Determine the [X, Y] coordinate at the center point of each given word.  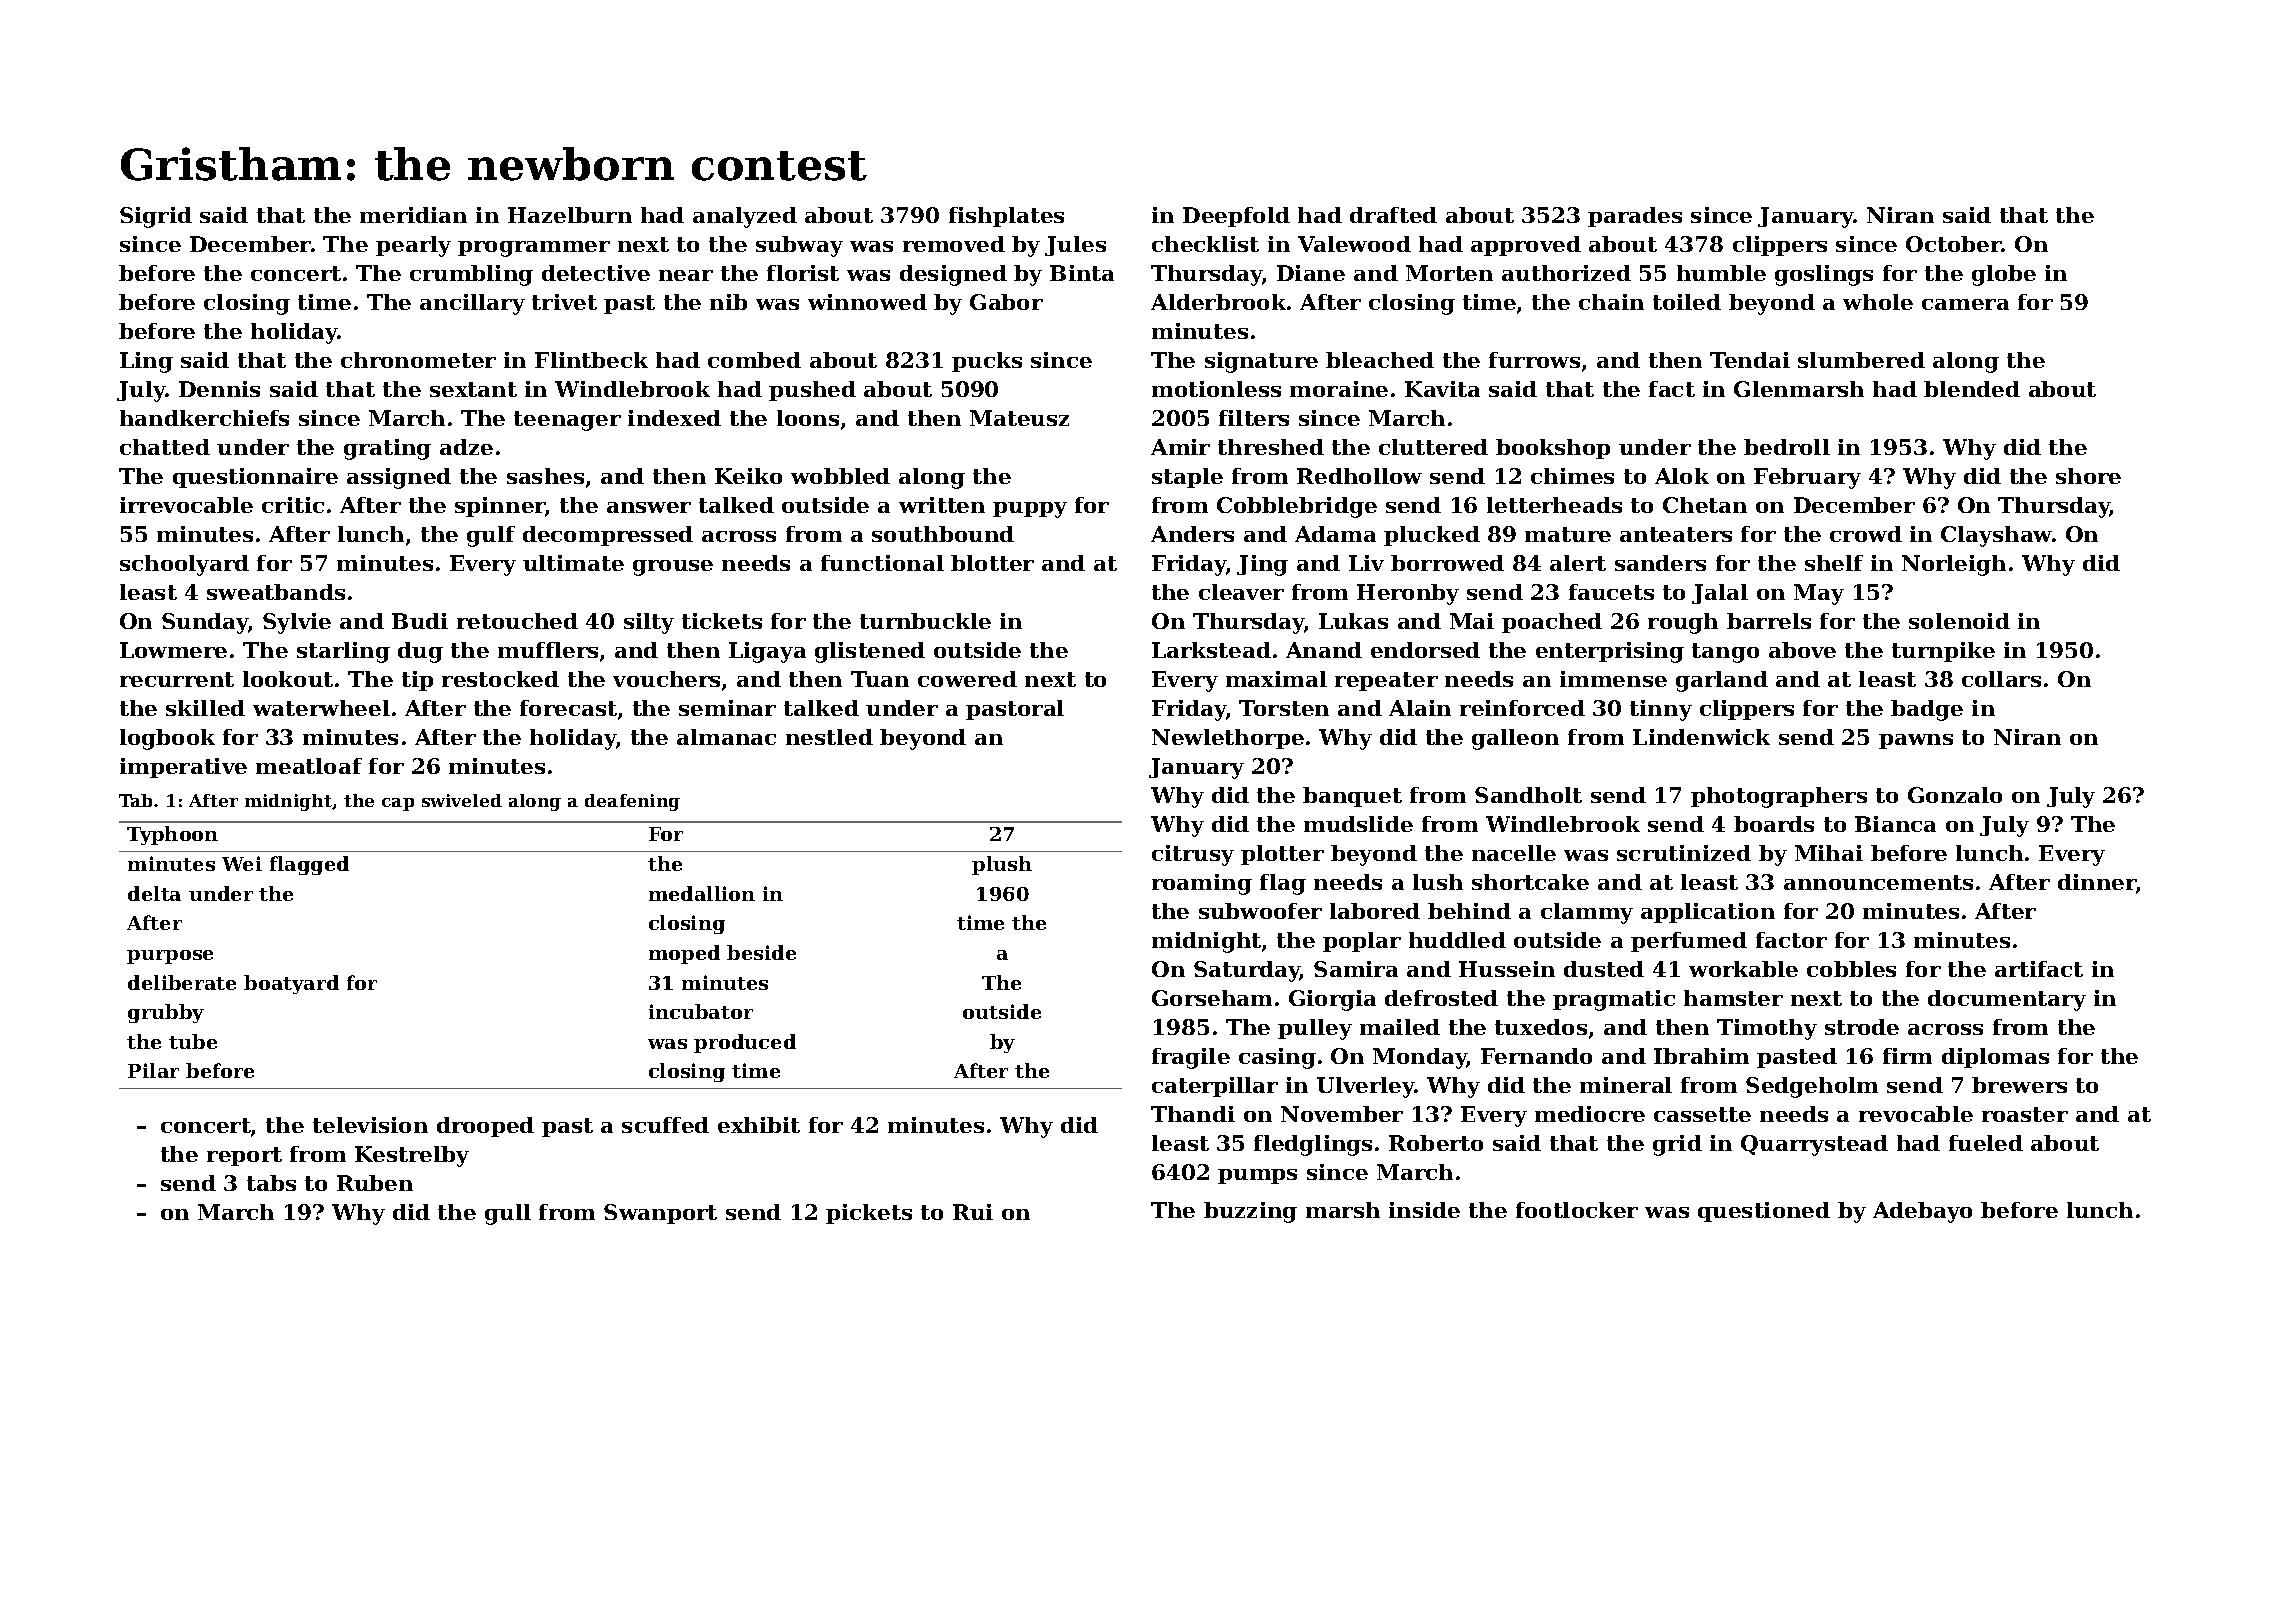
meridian [413, 215]
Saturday [1247, 971]
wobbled [840, 476]
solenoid [1959, 621]
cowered [967, 679]
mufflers [548, 650]
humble [1721, 273]
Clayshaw [1996, 536]
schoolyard [184, 565]
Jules [1075, 246]
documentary [2007, 1000]
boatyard [291, 984]
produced [745, 1043]
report [244, 1156]
